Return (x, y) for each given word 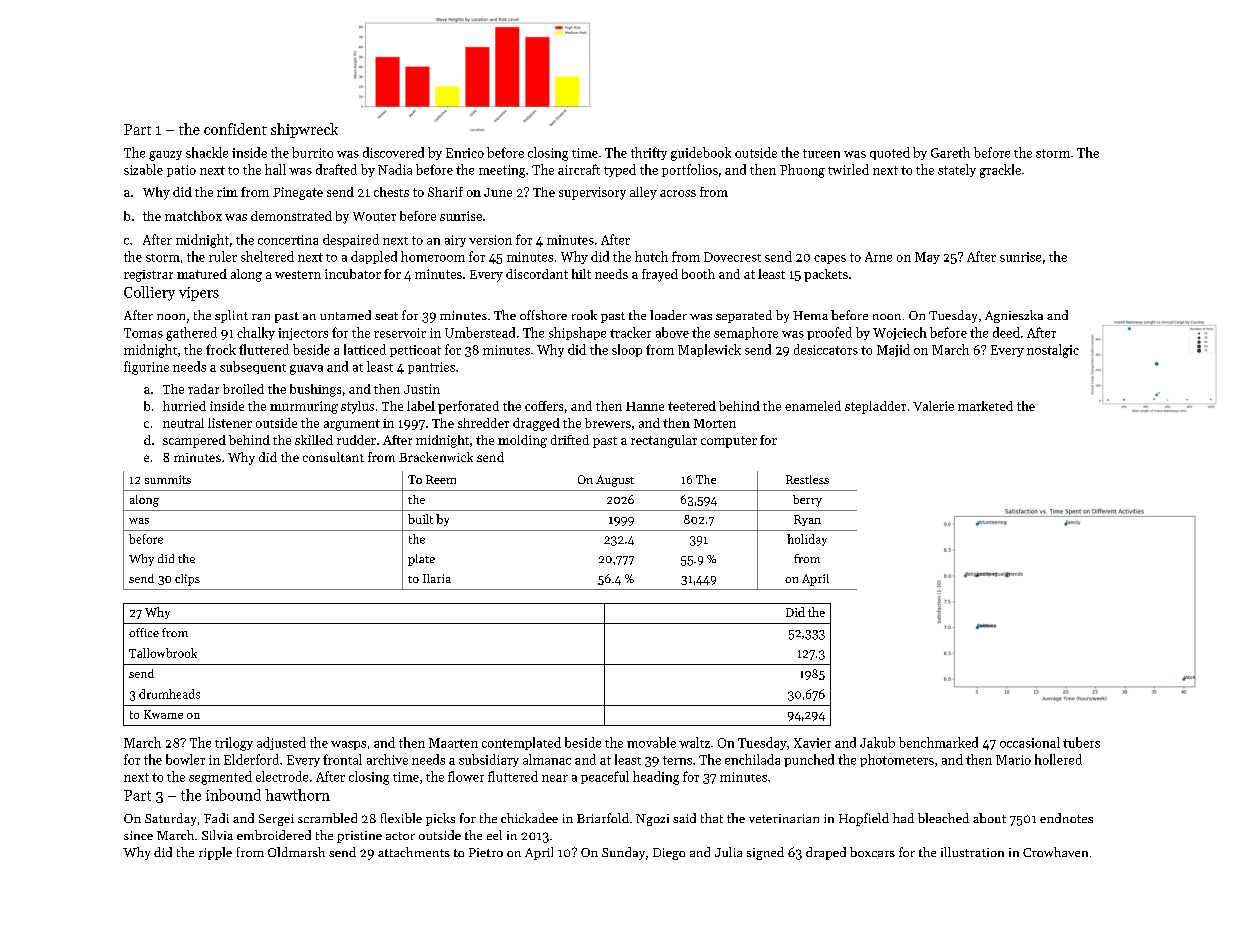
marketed (985, 406)
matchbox (193, 216)
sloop (627, 350)
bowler (185, 759)
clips (187, 580)
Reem (441, 479)
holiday (807, 540)
